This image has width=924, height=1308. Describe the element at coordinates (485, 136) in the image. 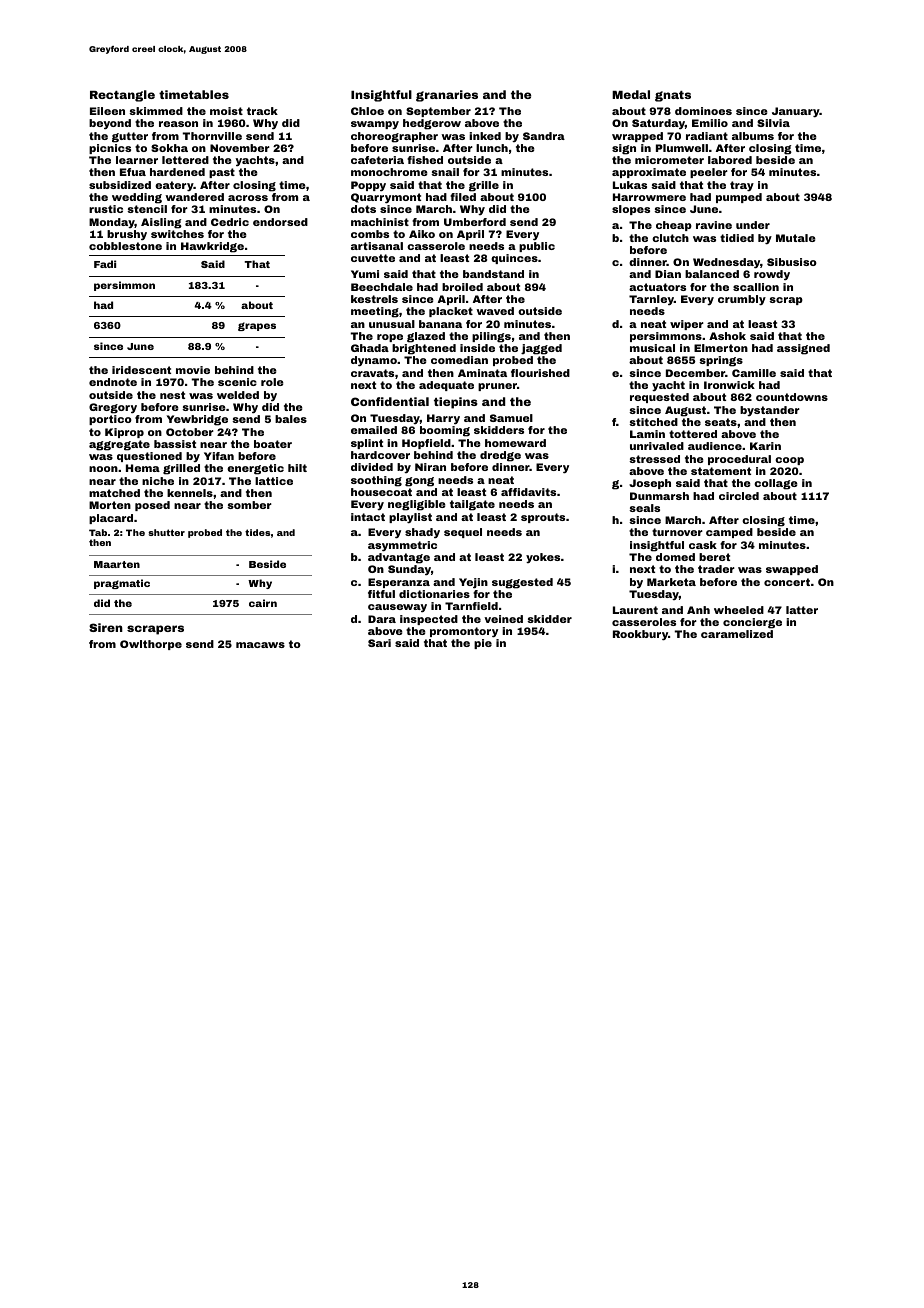

I see `inked` at that location.
